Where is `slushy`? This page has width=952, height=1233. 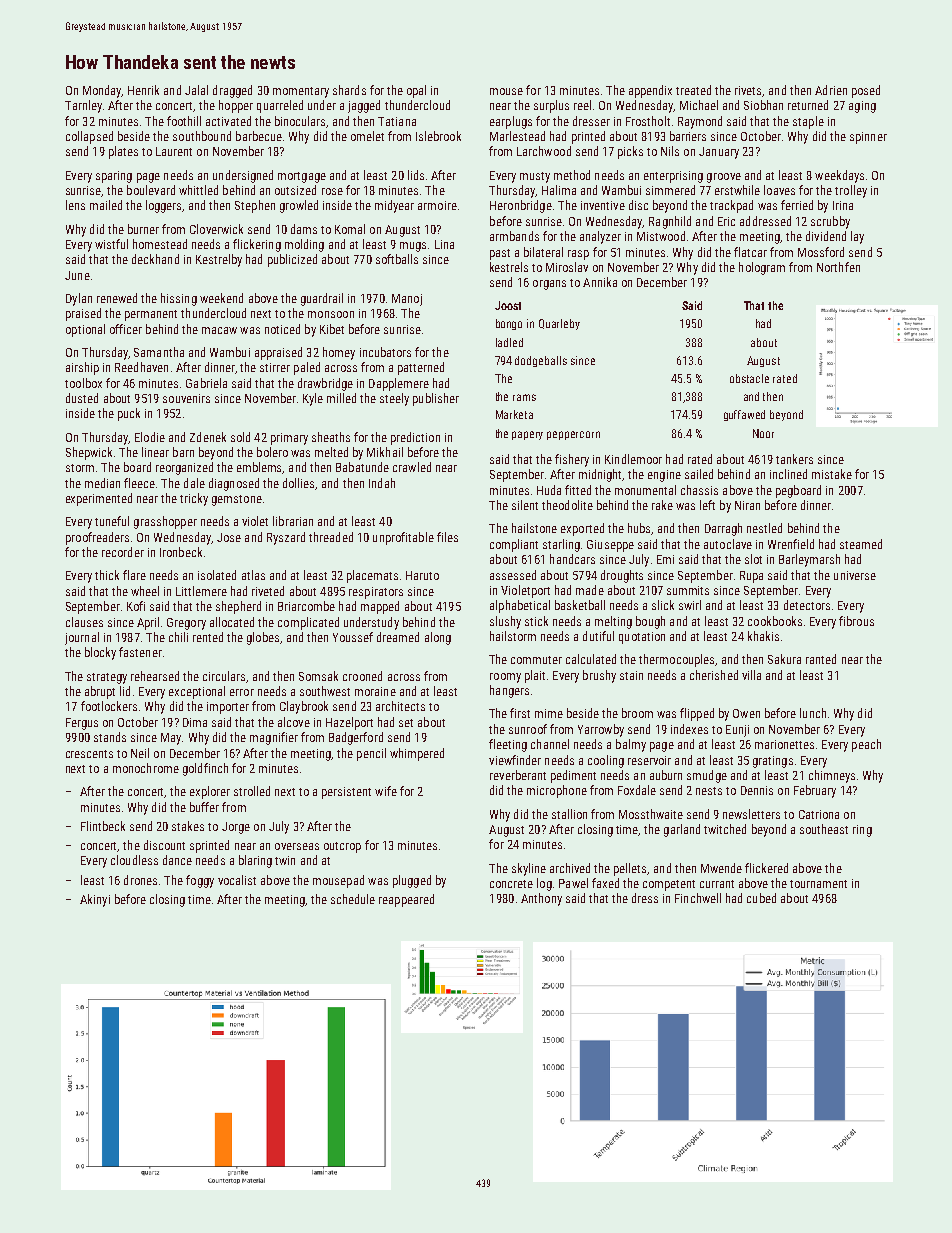 slushy is located at coordinates (505, 622).
